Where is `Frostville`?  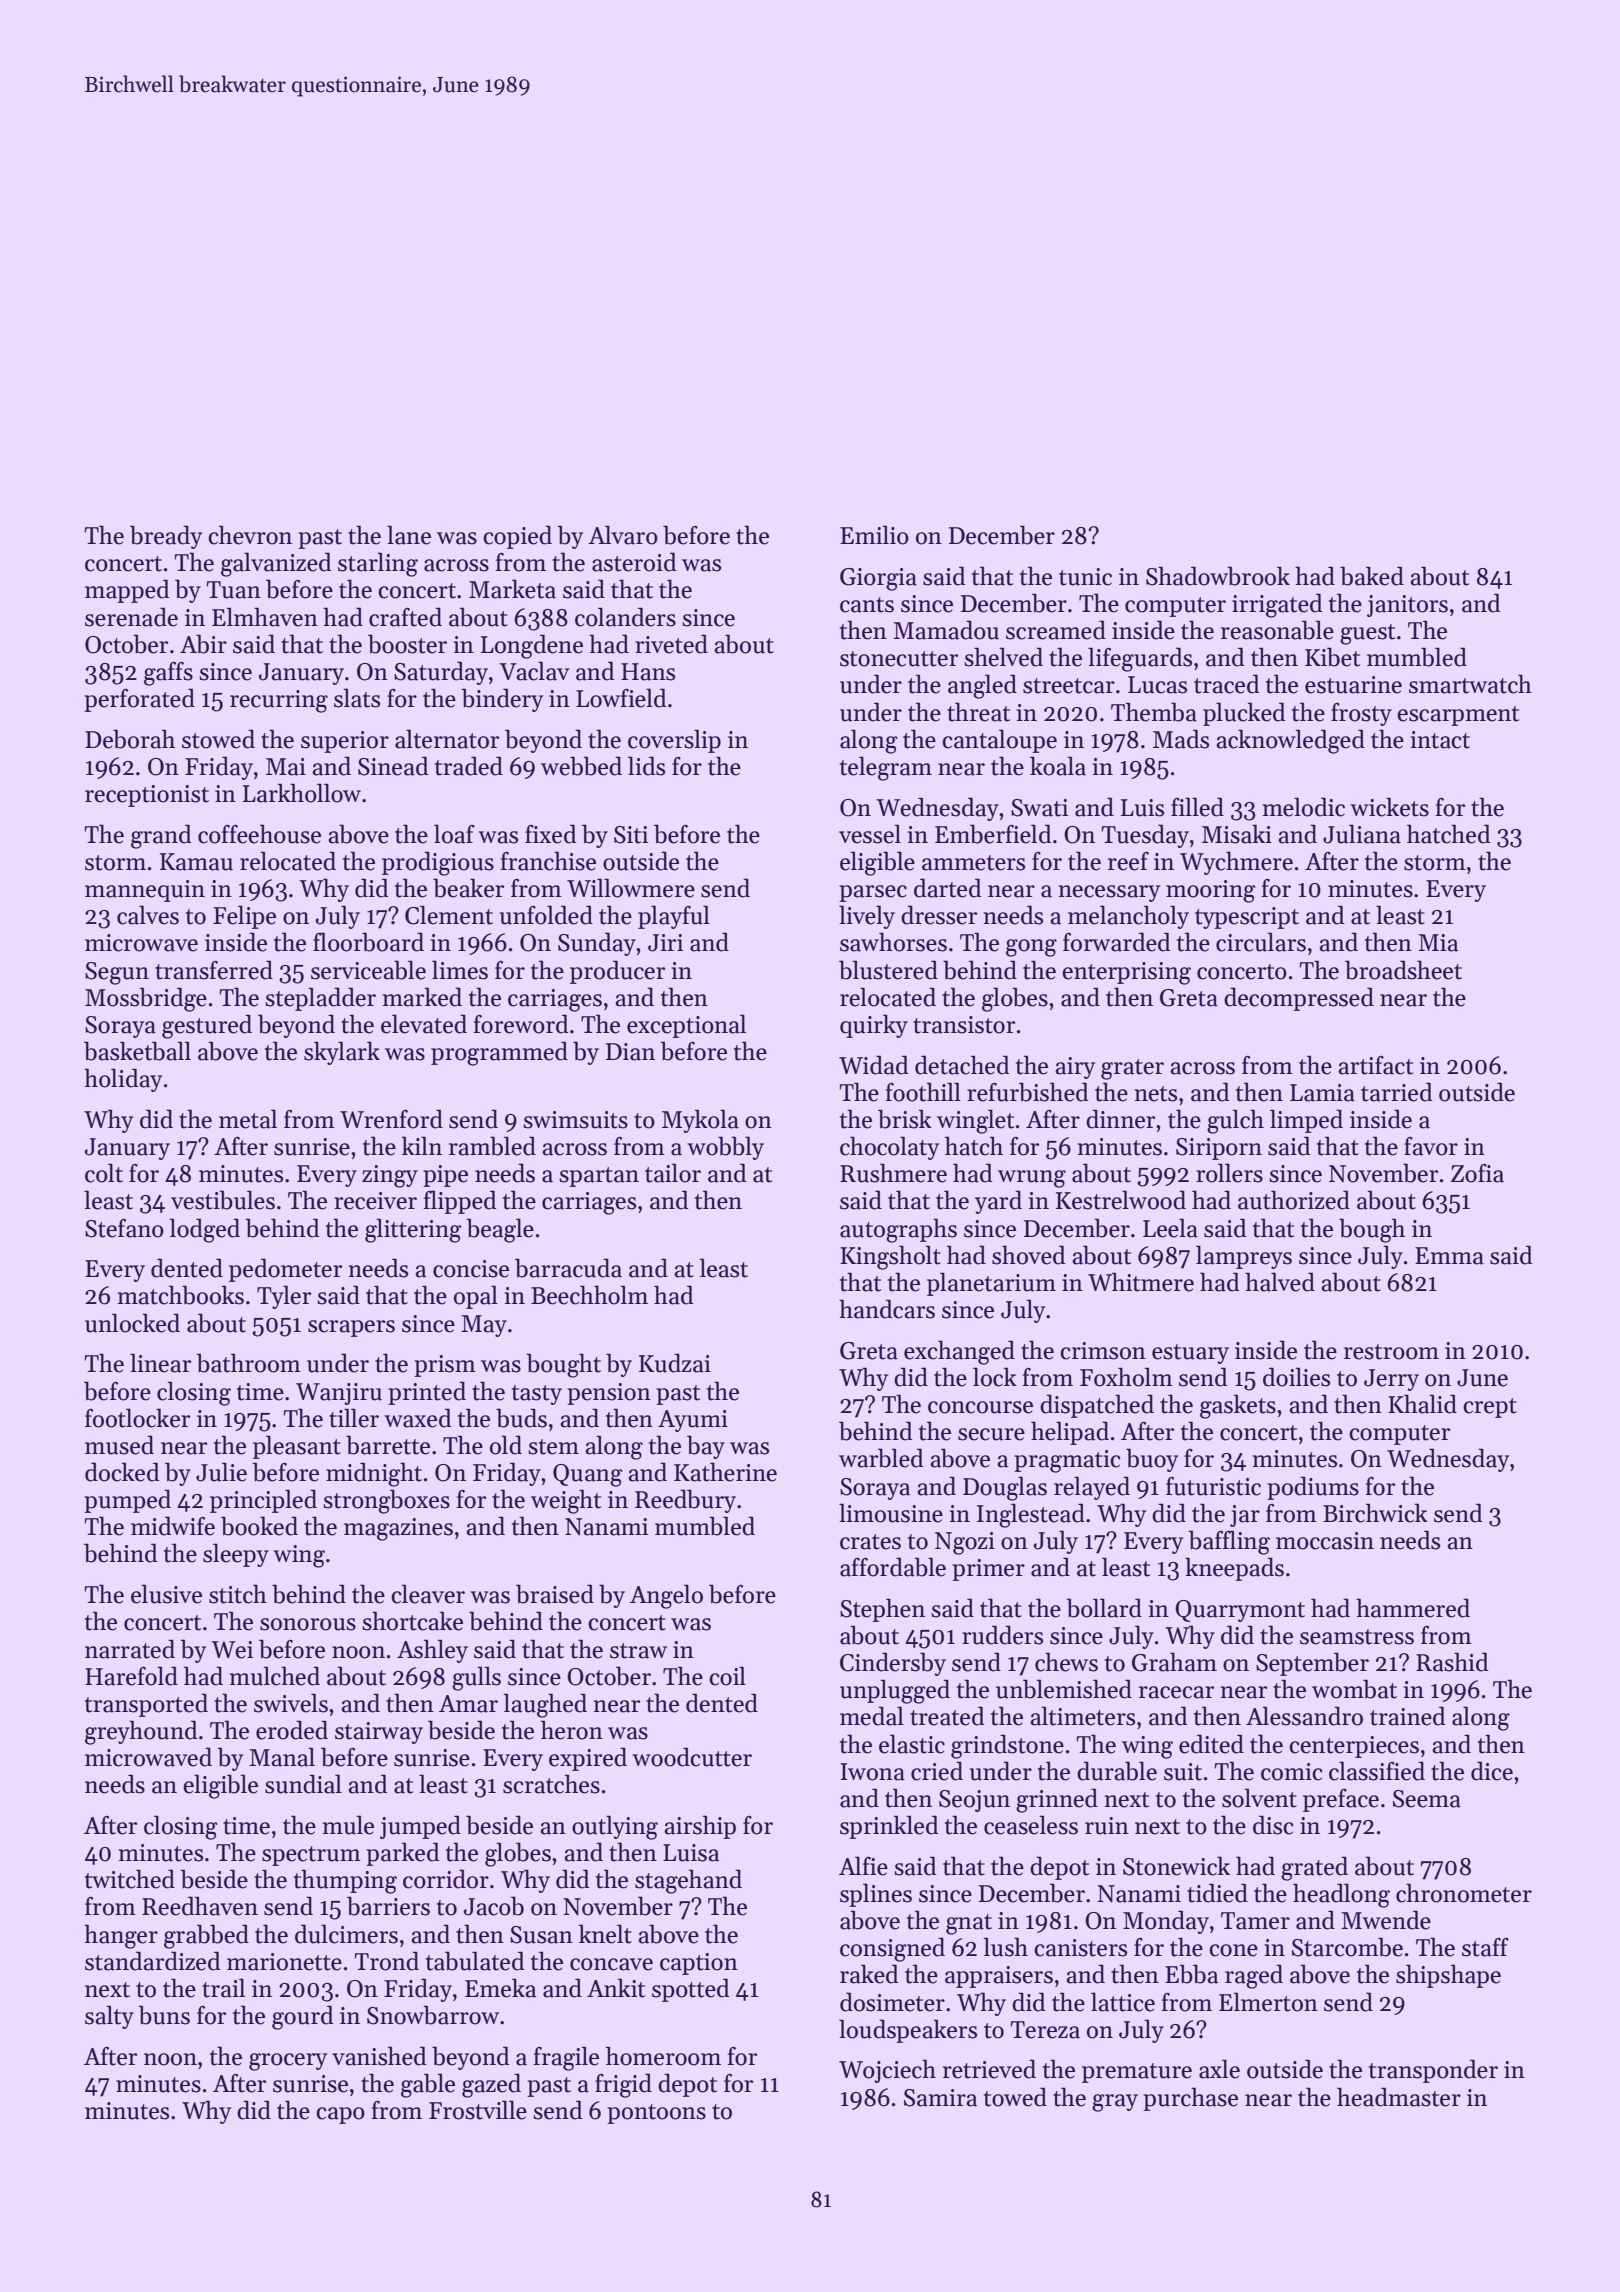
Frostville is located at coordinates (478, 2110).
